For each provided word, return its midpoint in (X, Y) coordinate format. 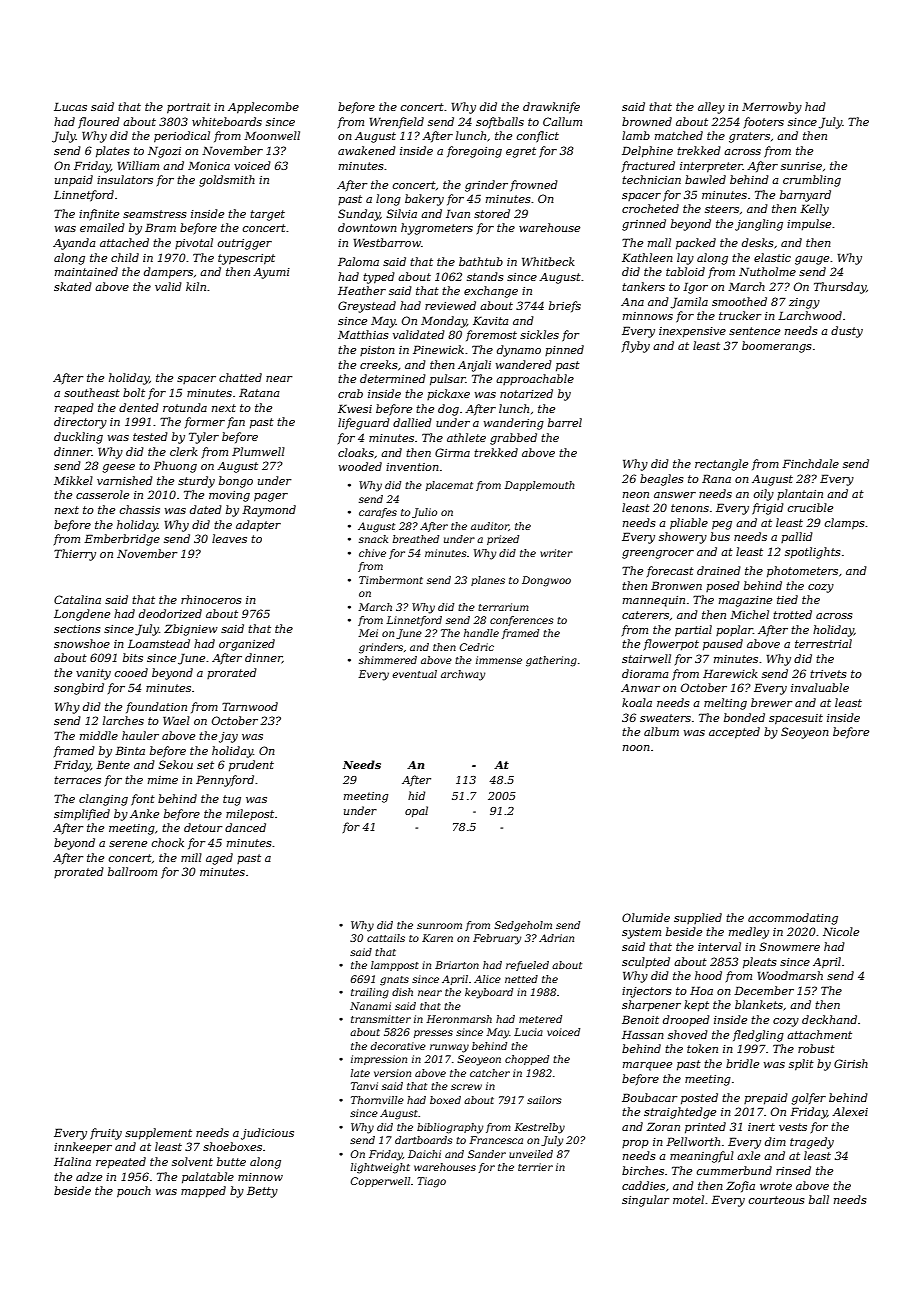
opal (416, 811)
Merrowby (772, 108)
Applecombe (263, 108)
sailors (544, 1100)
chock (168, 842)
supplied (698, 918)
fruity (106, 1134)
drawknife (551, 108)
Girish (851, 1063)
